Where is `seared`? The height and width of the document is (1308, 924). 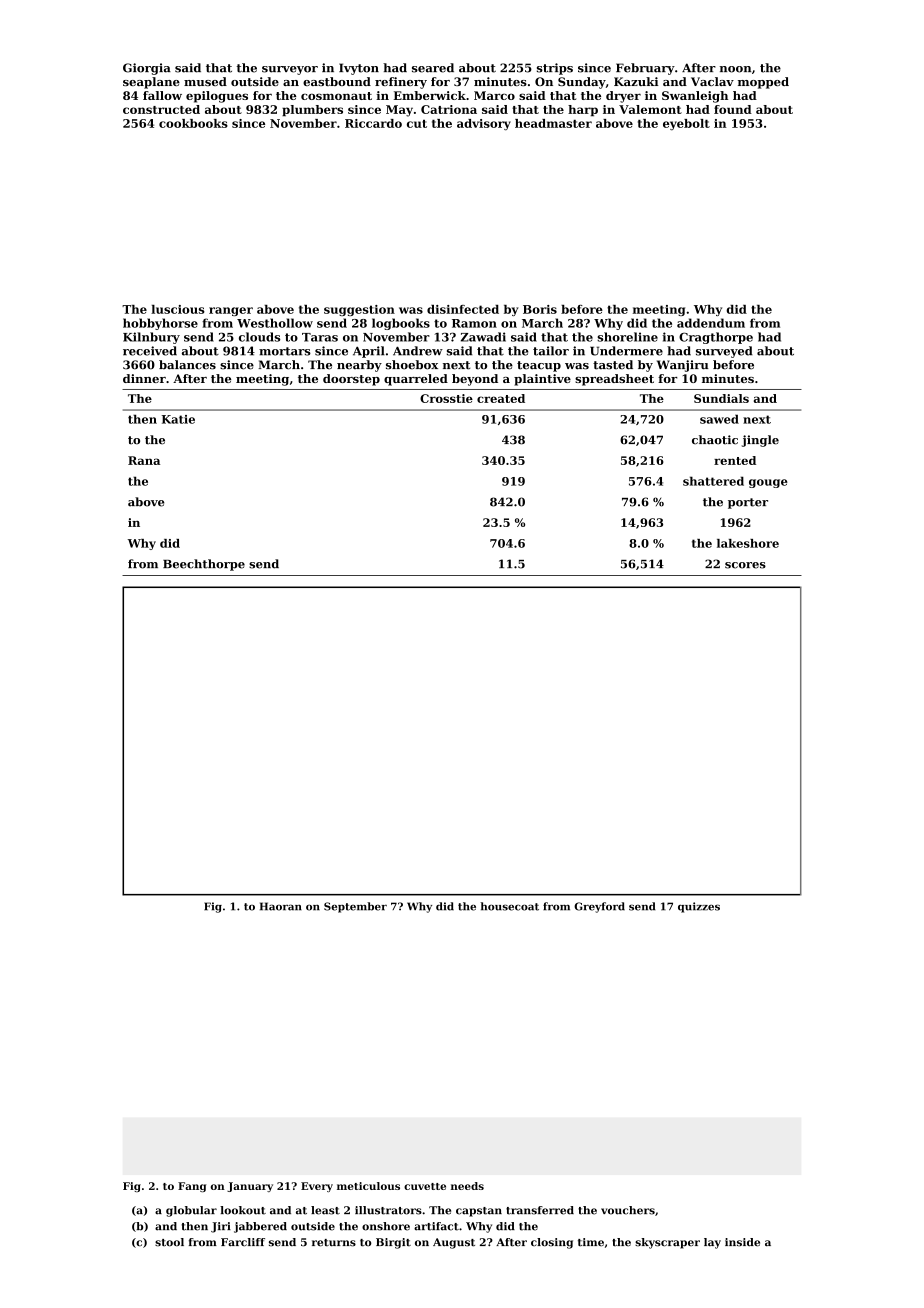 seared is located at coordinates (433, 68).
